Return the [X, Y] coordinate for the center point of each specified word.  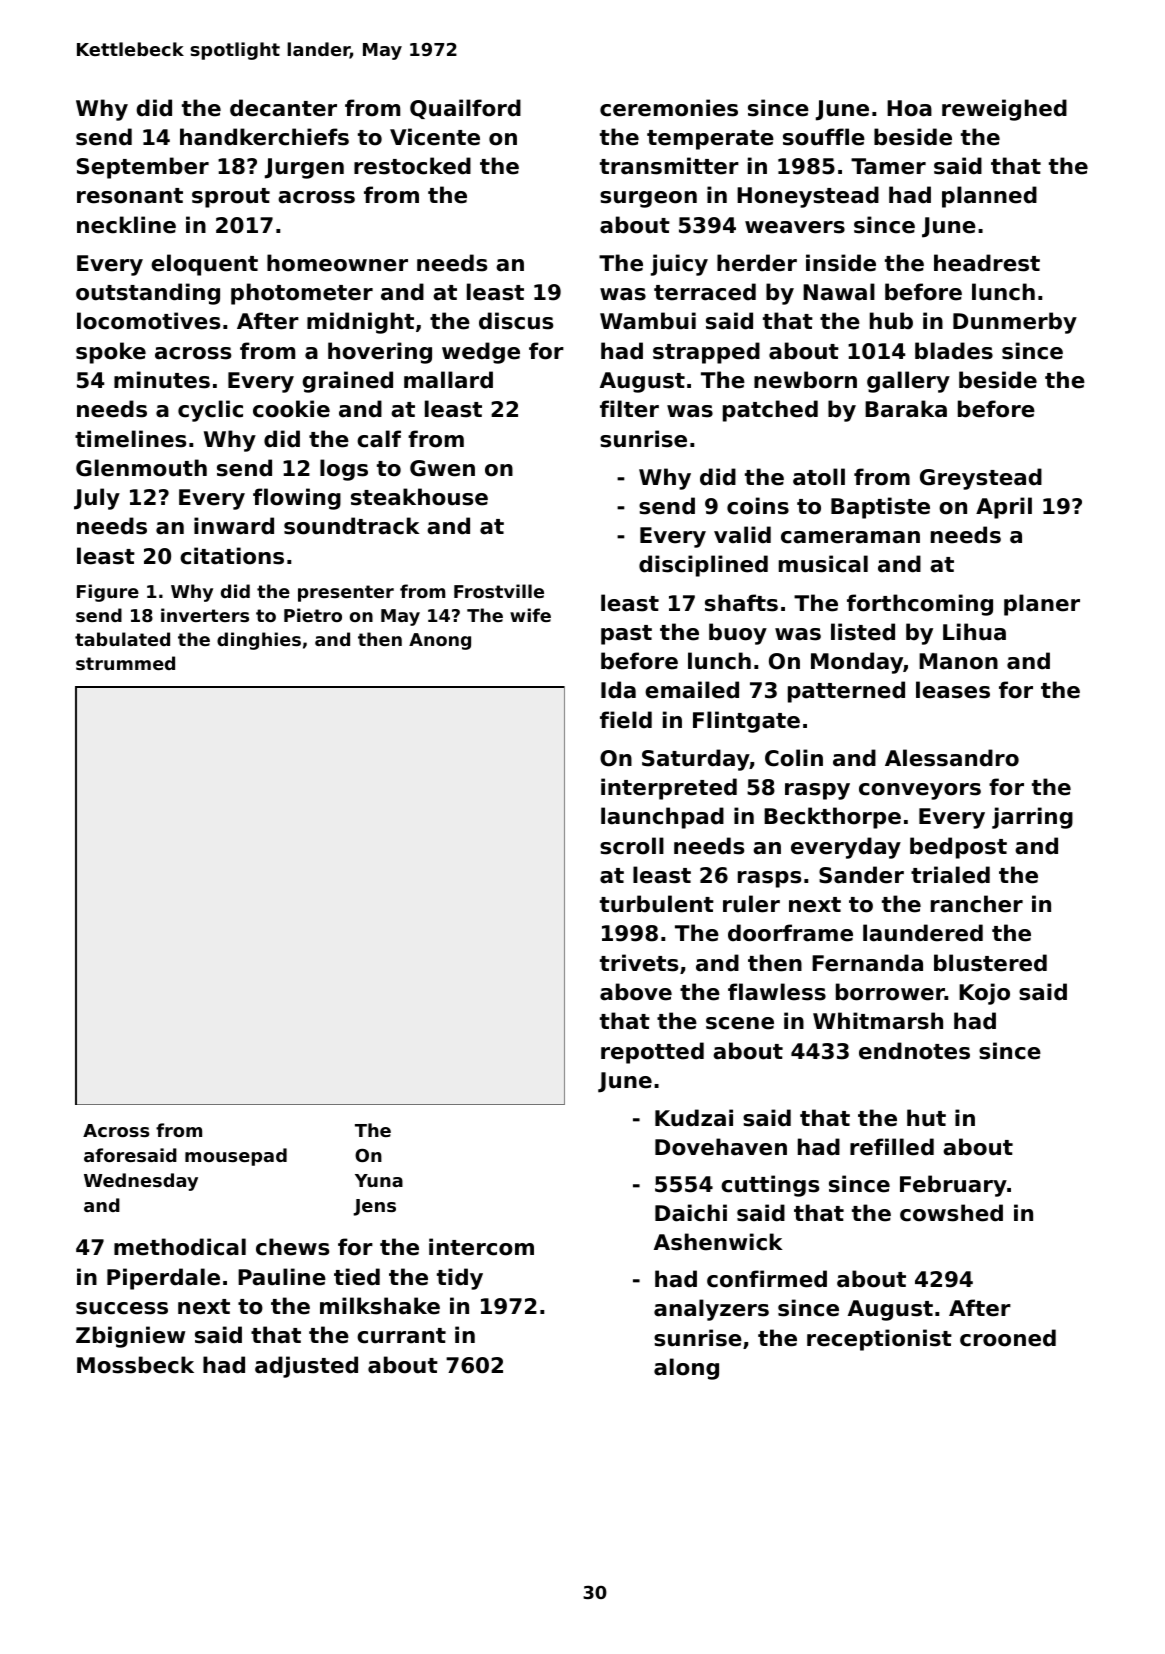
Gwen [442, 468]
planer [1042, 605]
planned [989, 197]
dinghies [259, 641]
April [1004, 508]
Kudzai [694, 1118]
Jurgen [304, 168]
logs [344, 470]
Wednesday [141, 1182]
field [626, 720]
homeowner [337, 263]
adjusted [306, 1367]
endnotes [914, 1051]
